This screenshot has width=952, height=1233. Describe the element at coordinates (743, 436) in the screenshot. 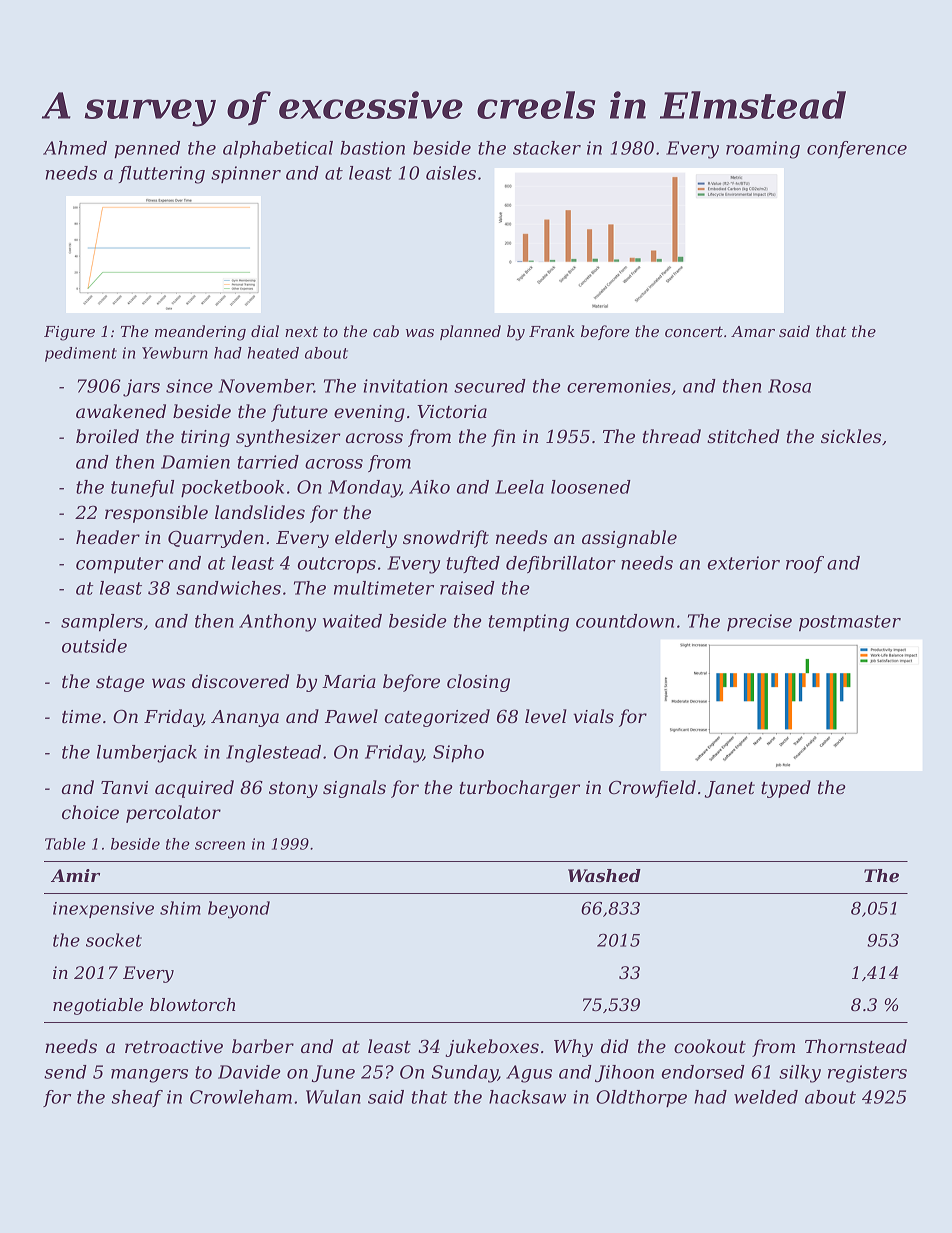

I see `stitched` at that location.
